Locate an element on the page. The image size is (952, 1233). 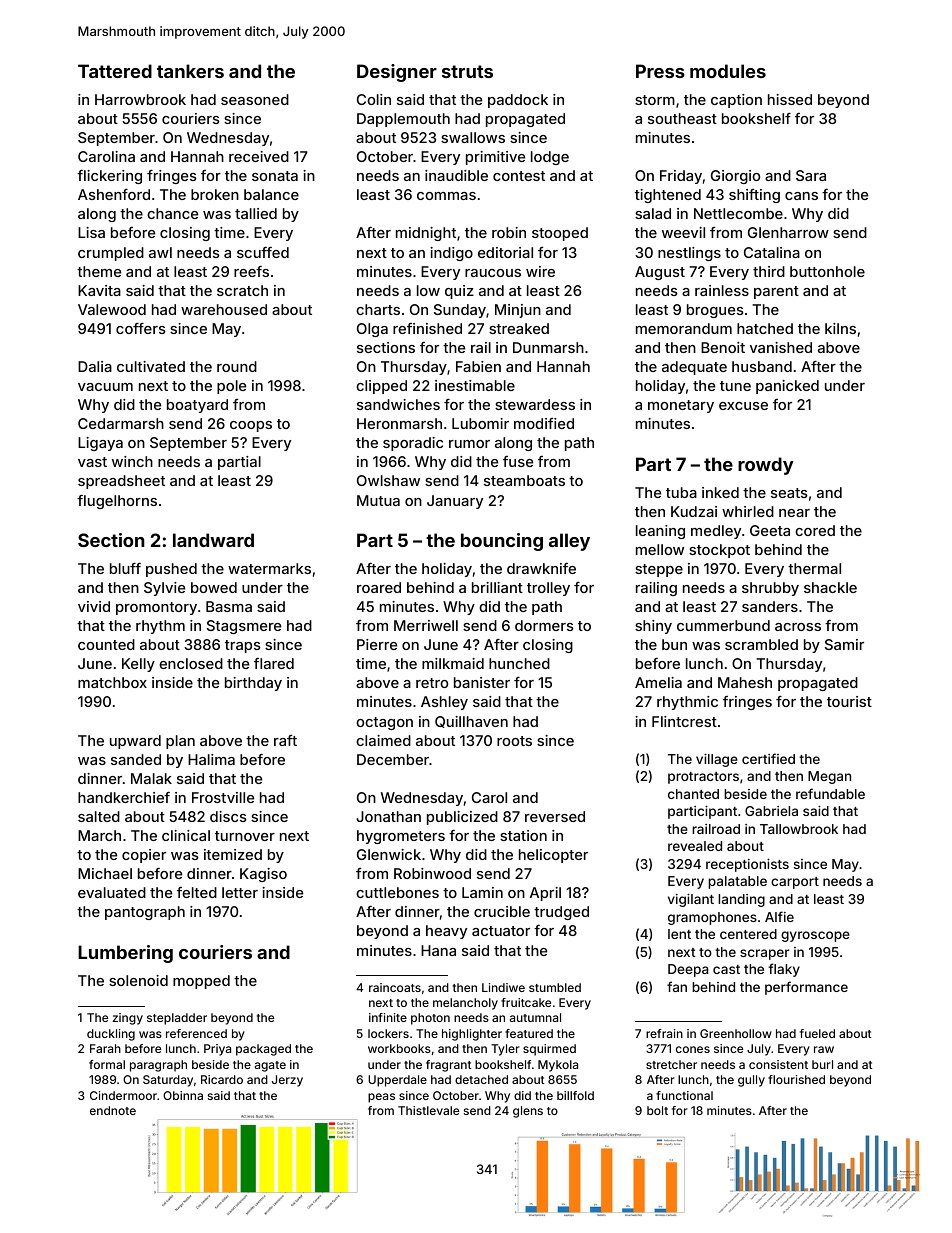
rumor is located at coordinates (469, 444).
